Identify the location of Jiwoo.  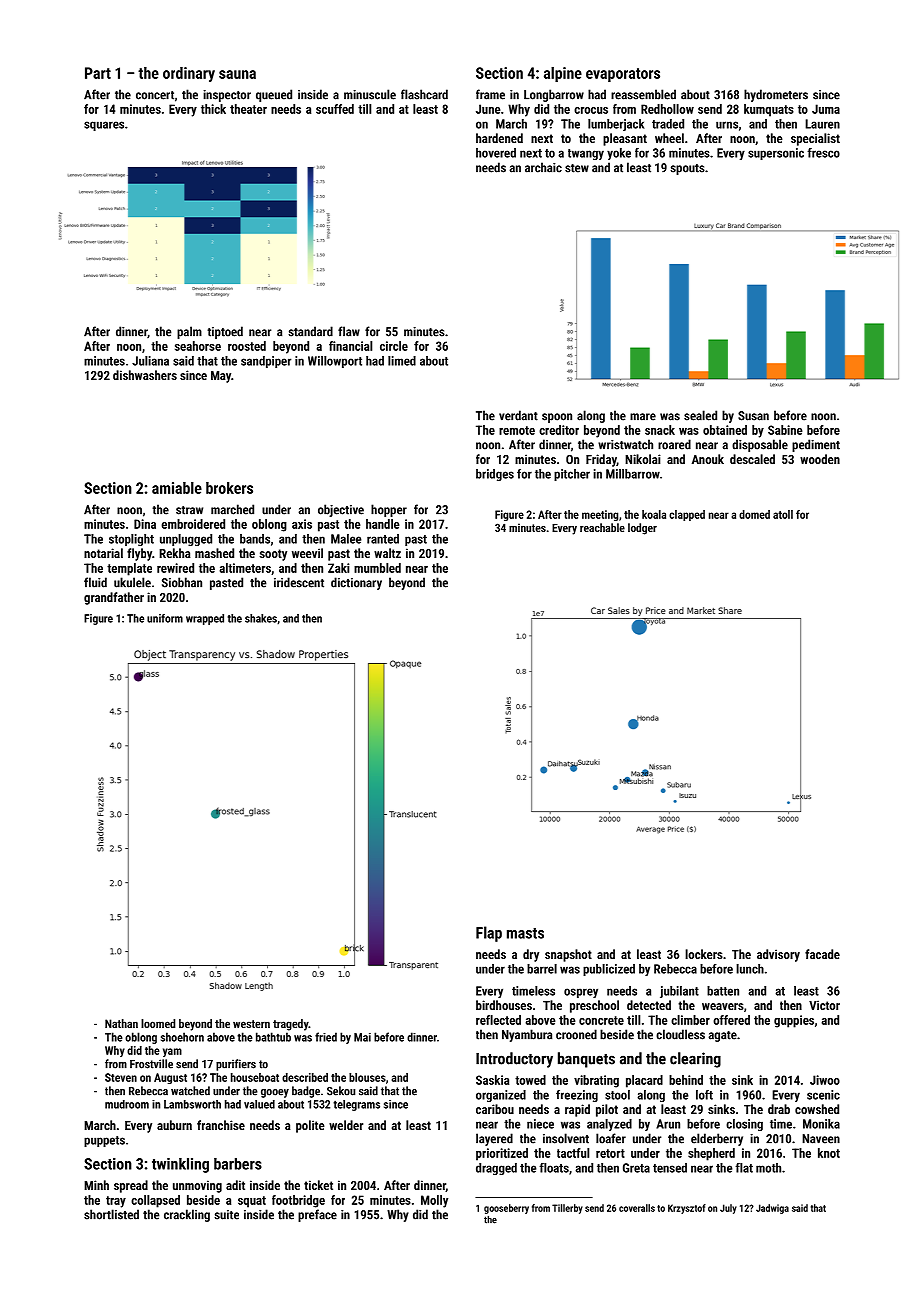
(825, 1080).
